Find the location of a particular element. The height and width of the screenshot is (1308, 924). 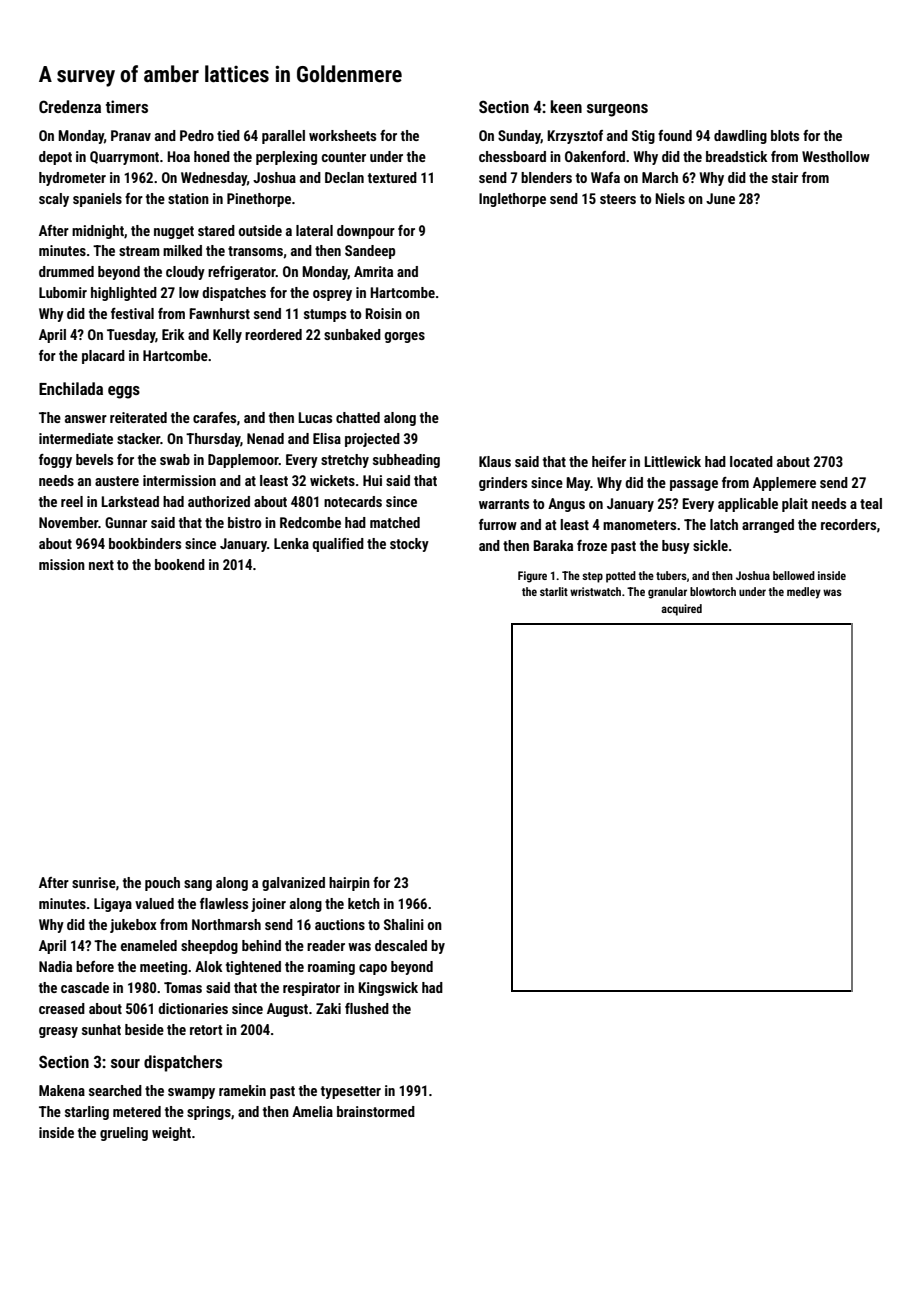

blowtorch is located at coordinates (713, 591).
